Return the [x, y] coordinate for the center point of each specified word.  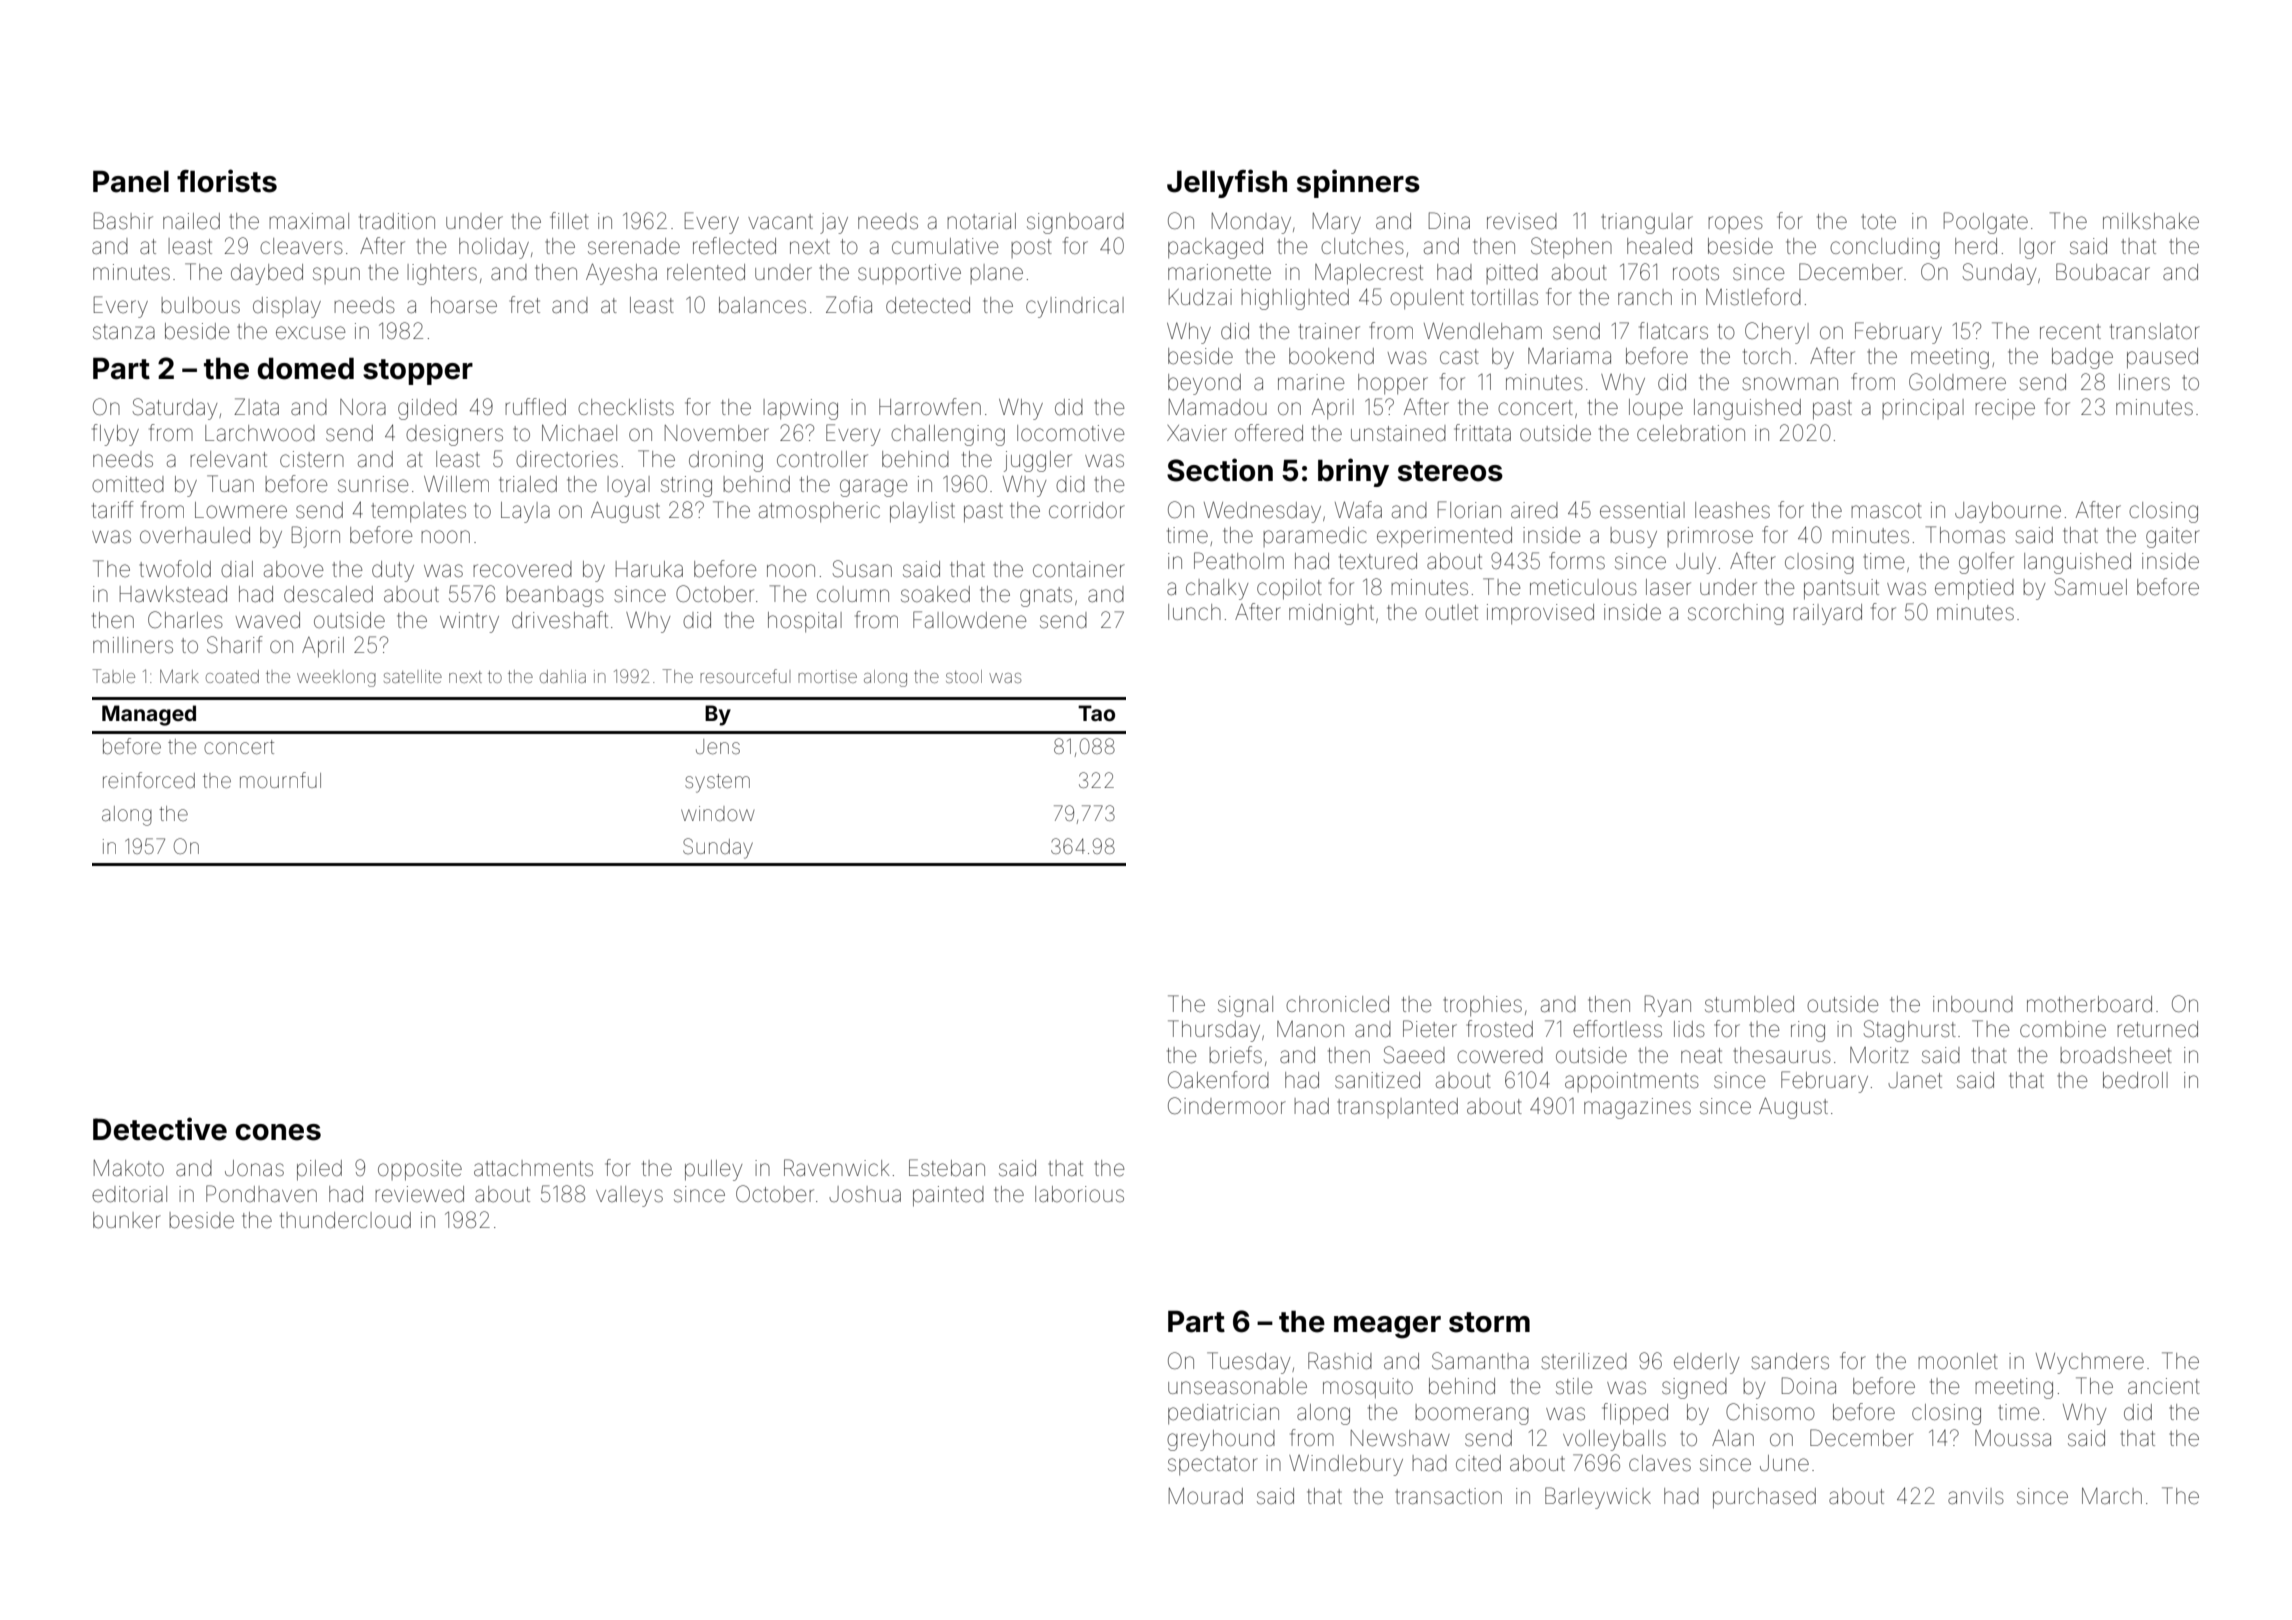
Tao [1096, 713]
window [717, 813]
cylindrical [1075, 307]
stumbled [1749, 1004]
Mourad [1206, 1496]
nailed [191, 221]
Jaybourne [2008, 512]
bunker [127, 1220]
